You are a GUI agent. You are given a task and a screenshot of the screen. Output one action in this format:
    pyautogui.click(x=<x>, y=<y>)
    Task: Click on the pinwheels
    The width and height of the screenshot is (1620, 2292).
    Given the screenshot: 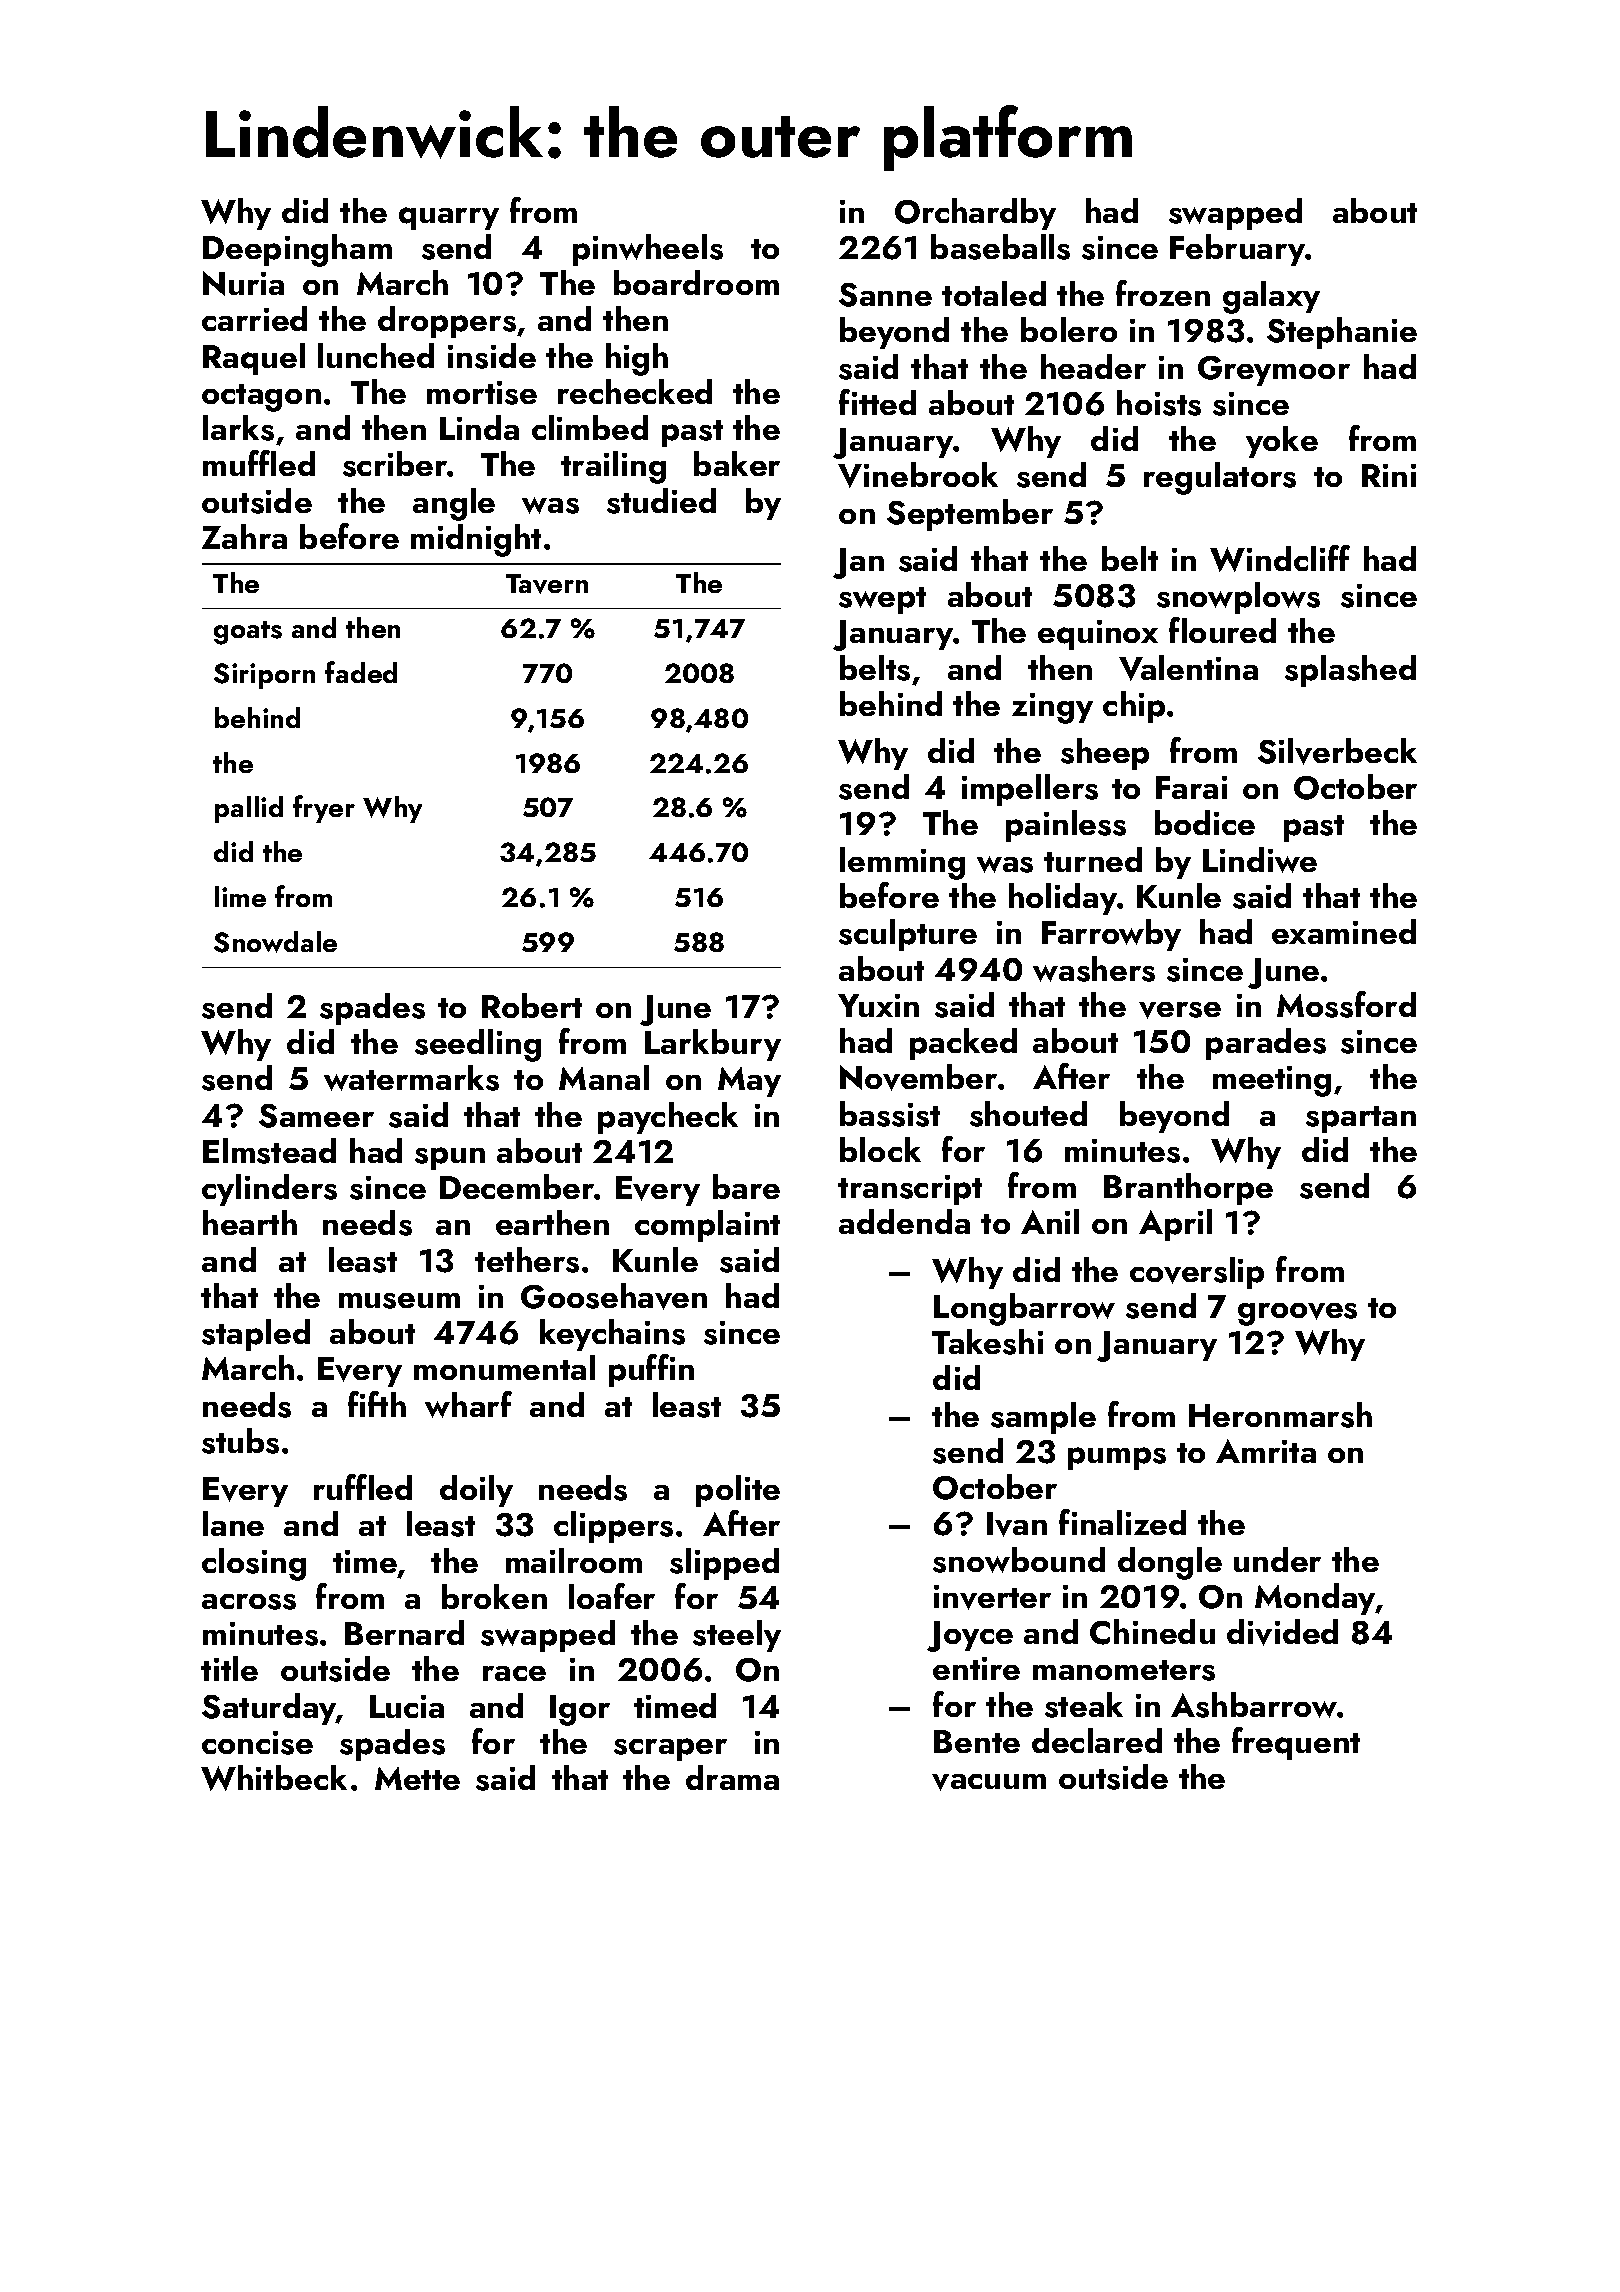 What is the action you would take?
    pyautogui.click(x=648, y=250)
